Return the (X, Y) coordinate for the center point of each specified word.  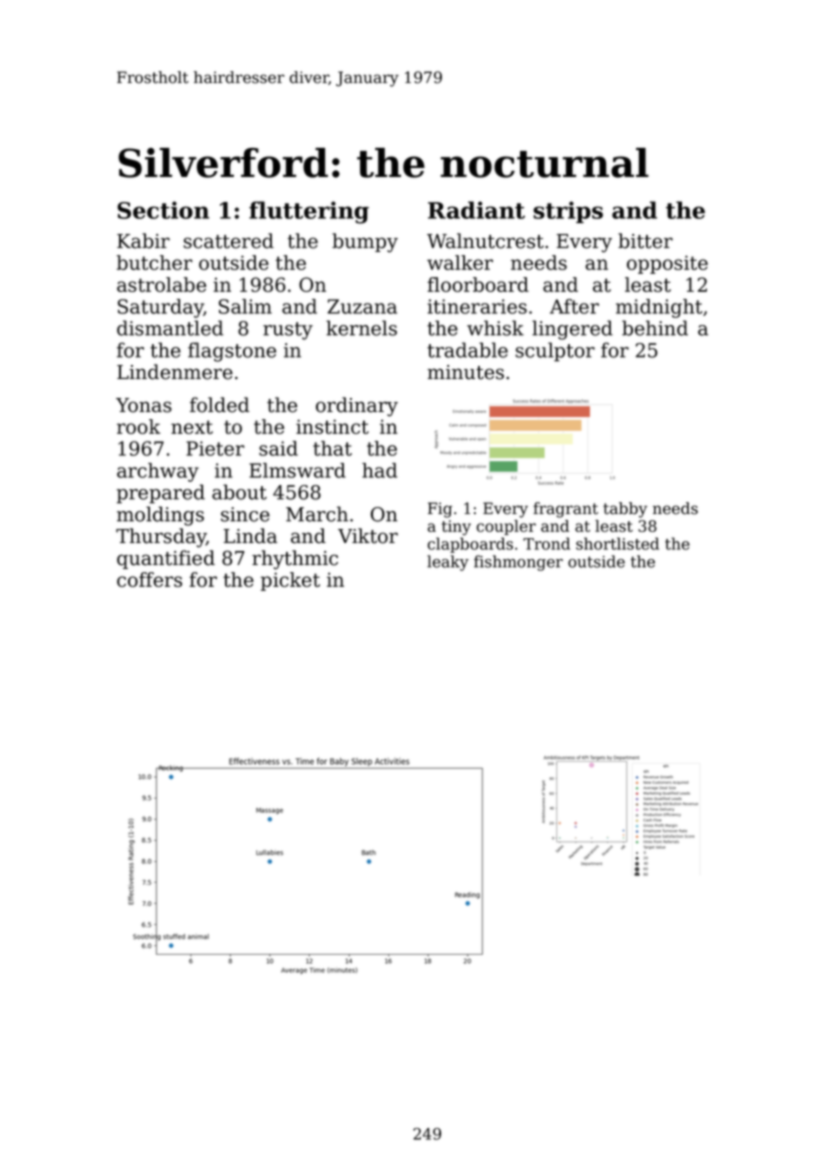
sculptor (555, 352)
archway (158, 472)
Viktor (368, 536)
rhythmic (295, 560)
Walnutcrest (485, 241)
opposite (667, 264)
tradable (467, 350)
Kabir (143, 241)
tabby (625, 510)
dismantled (170, 328)
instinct (332, 426)
